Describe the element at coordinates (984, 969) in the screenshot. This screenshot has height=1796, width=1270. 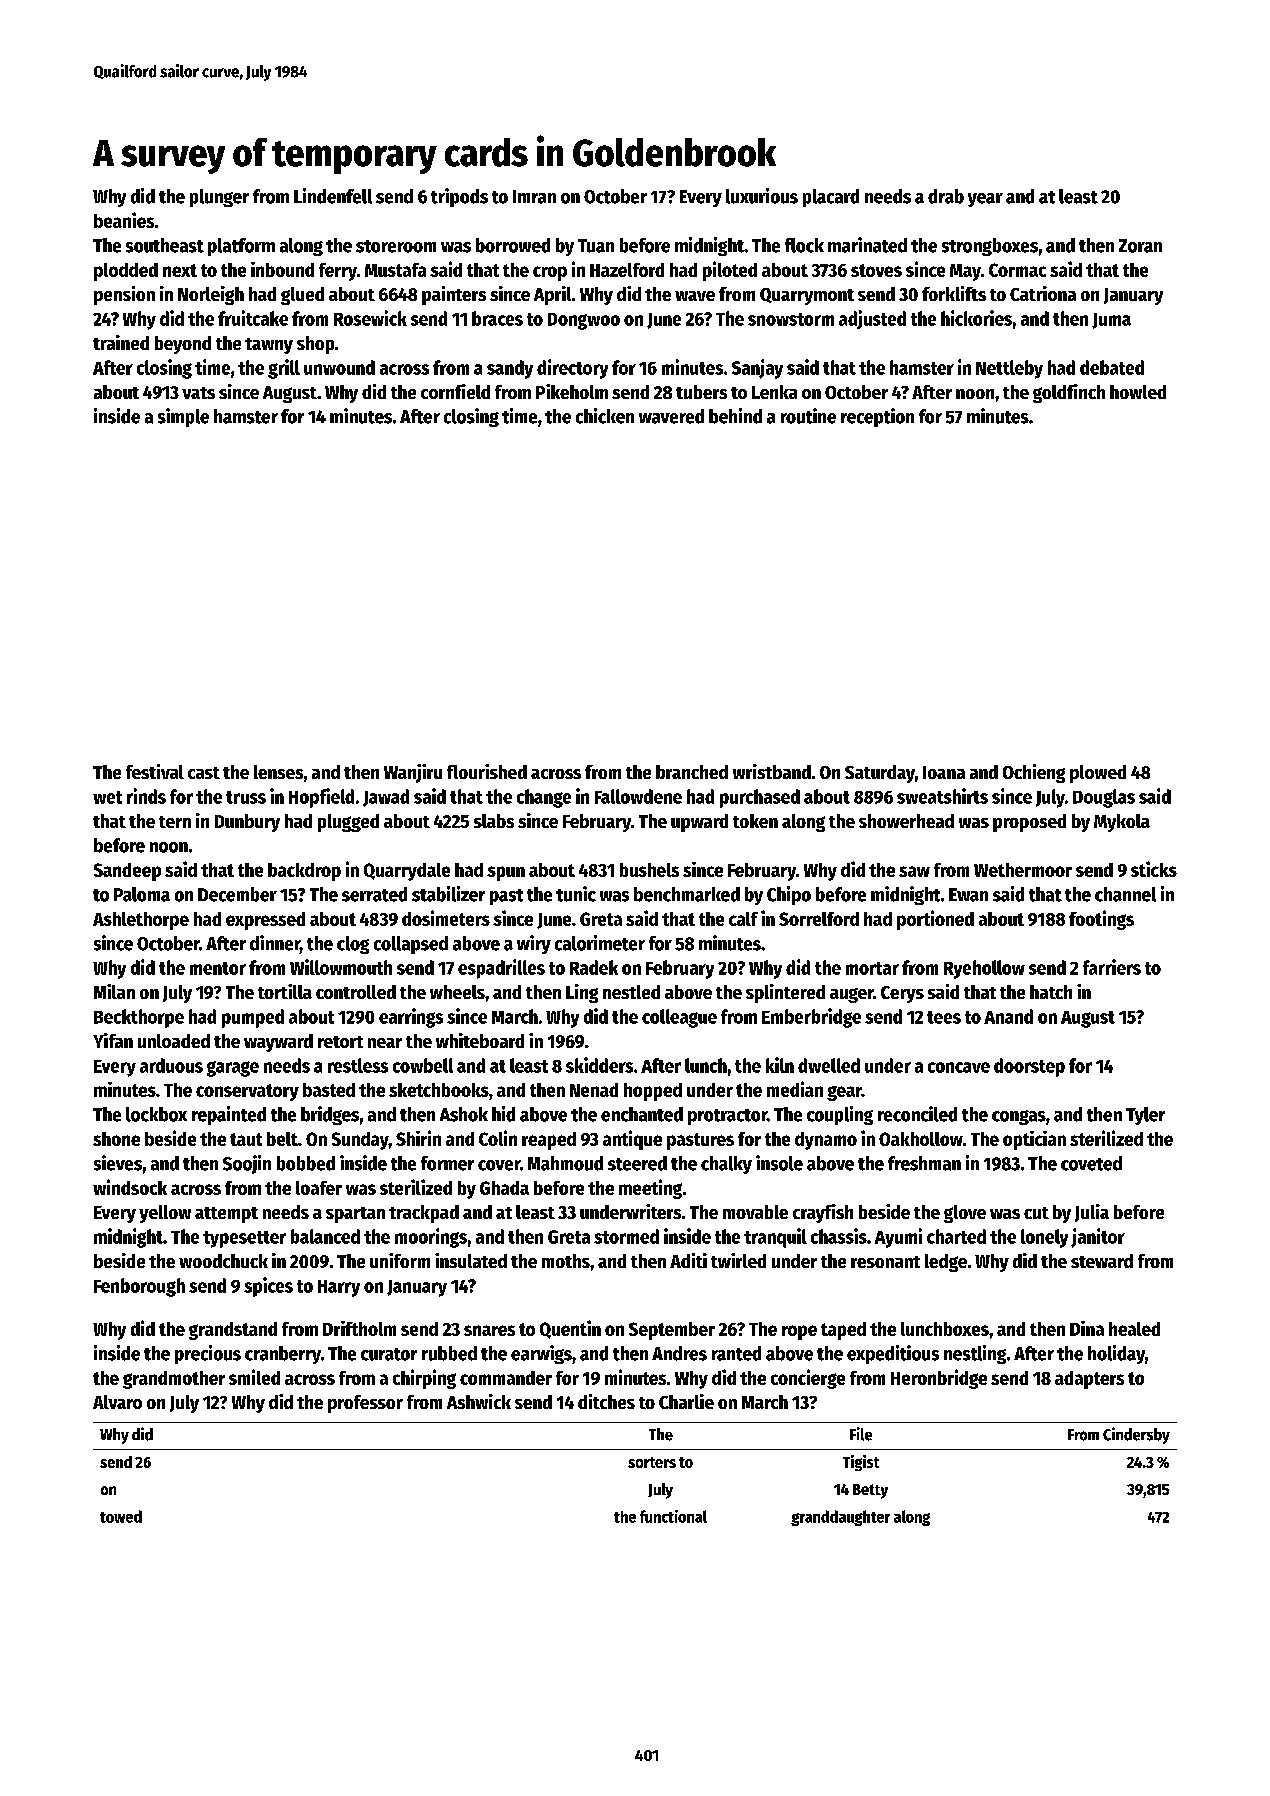
I see `Ryehollow` at that location.
